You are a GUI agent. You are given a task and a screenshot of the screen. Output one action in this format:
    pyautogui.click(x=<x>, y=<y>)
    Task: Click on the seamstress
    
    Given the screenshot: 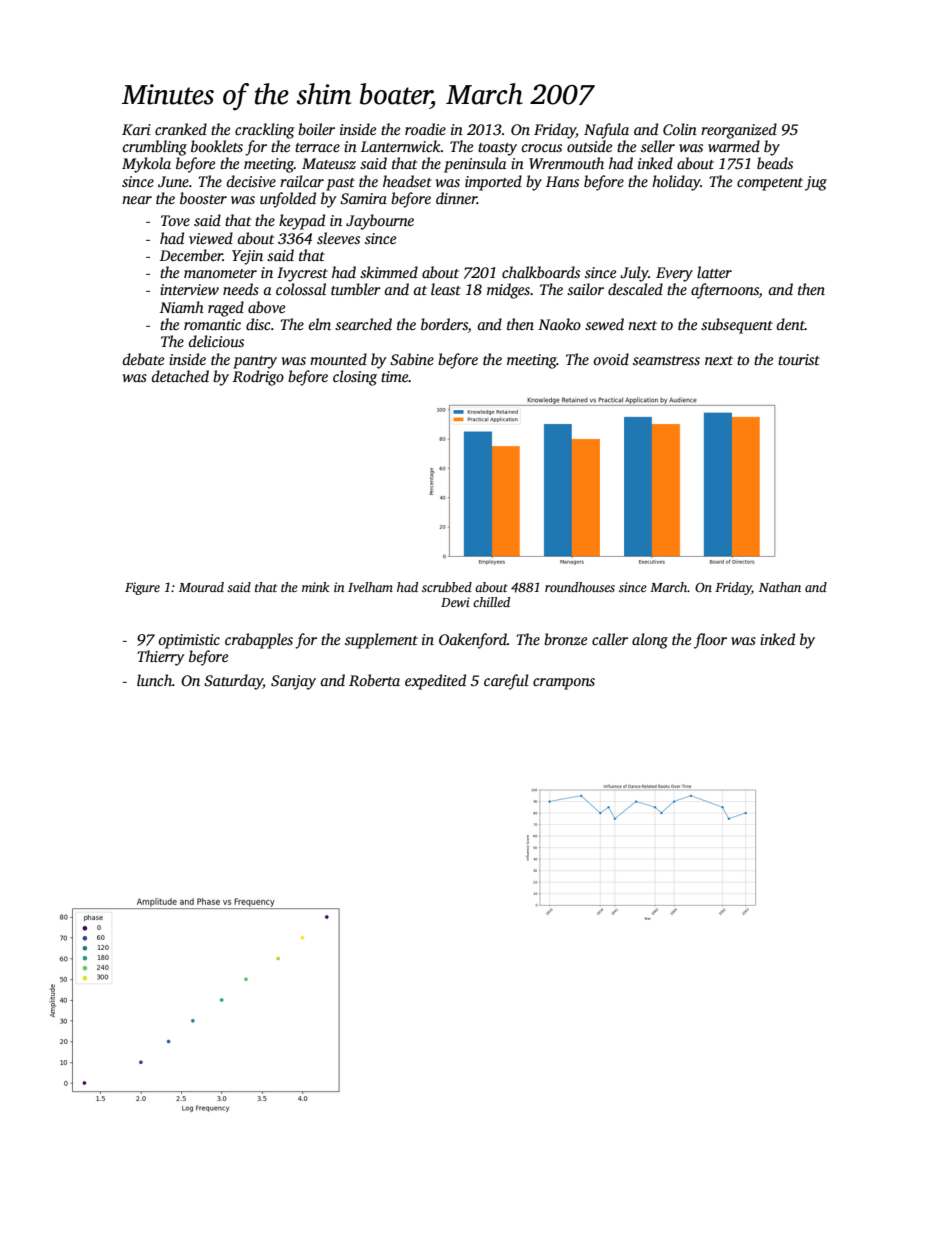 What is the action you would take?
    pyautogui.click(x=666, y=360)
